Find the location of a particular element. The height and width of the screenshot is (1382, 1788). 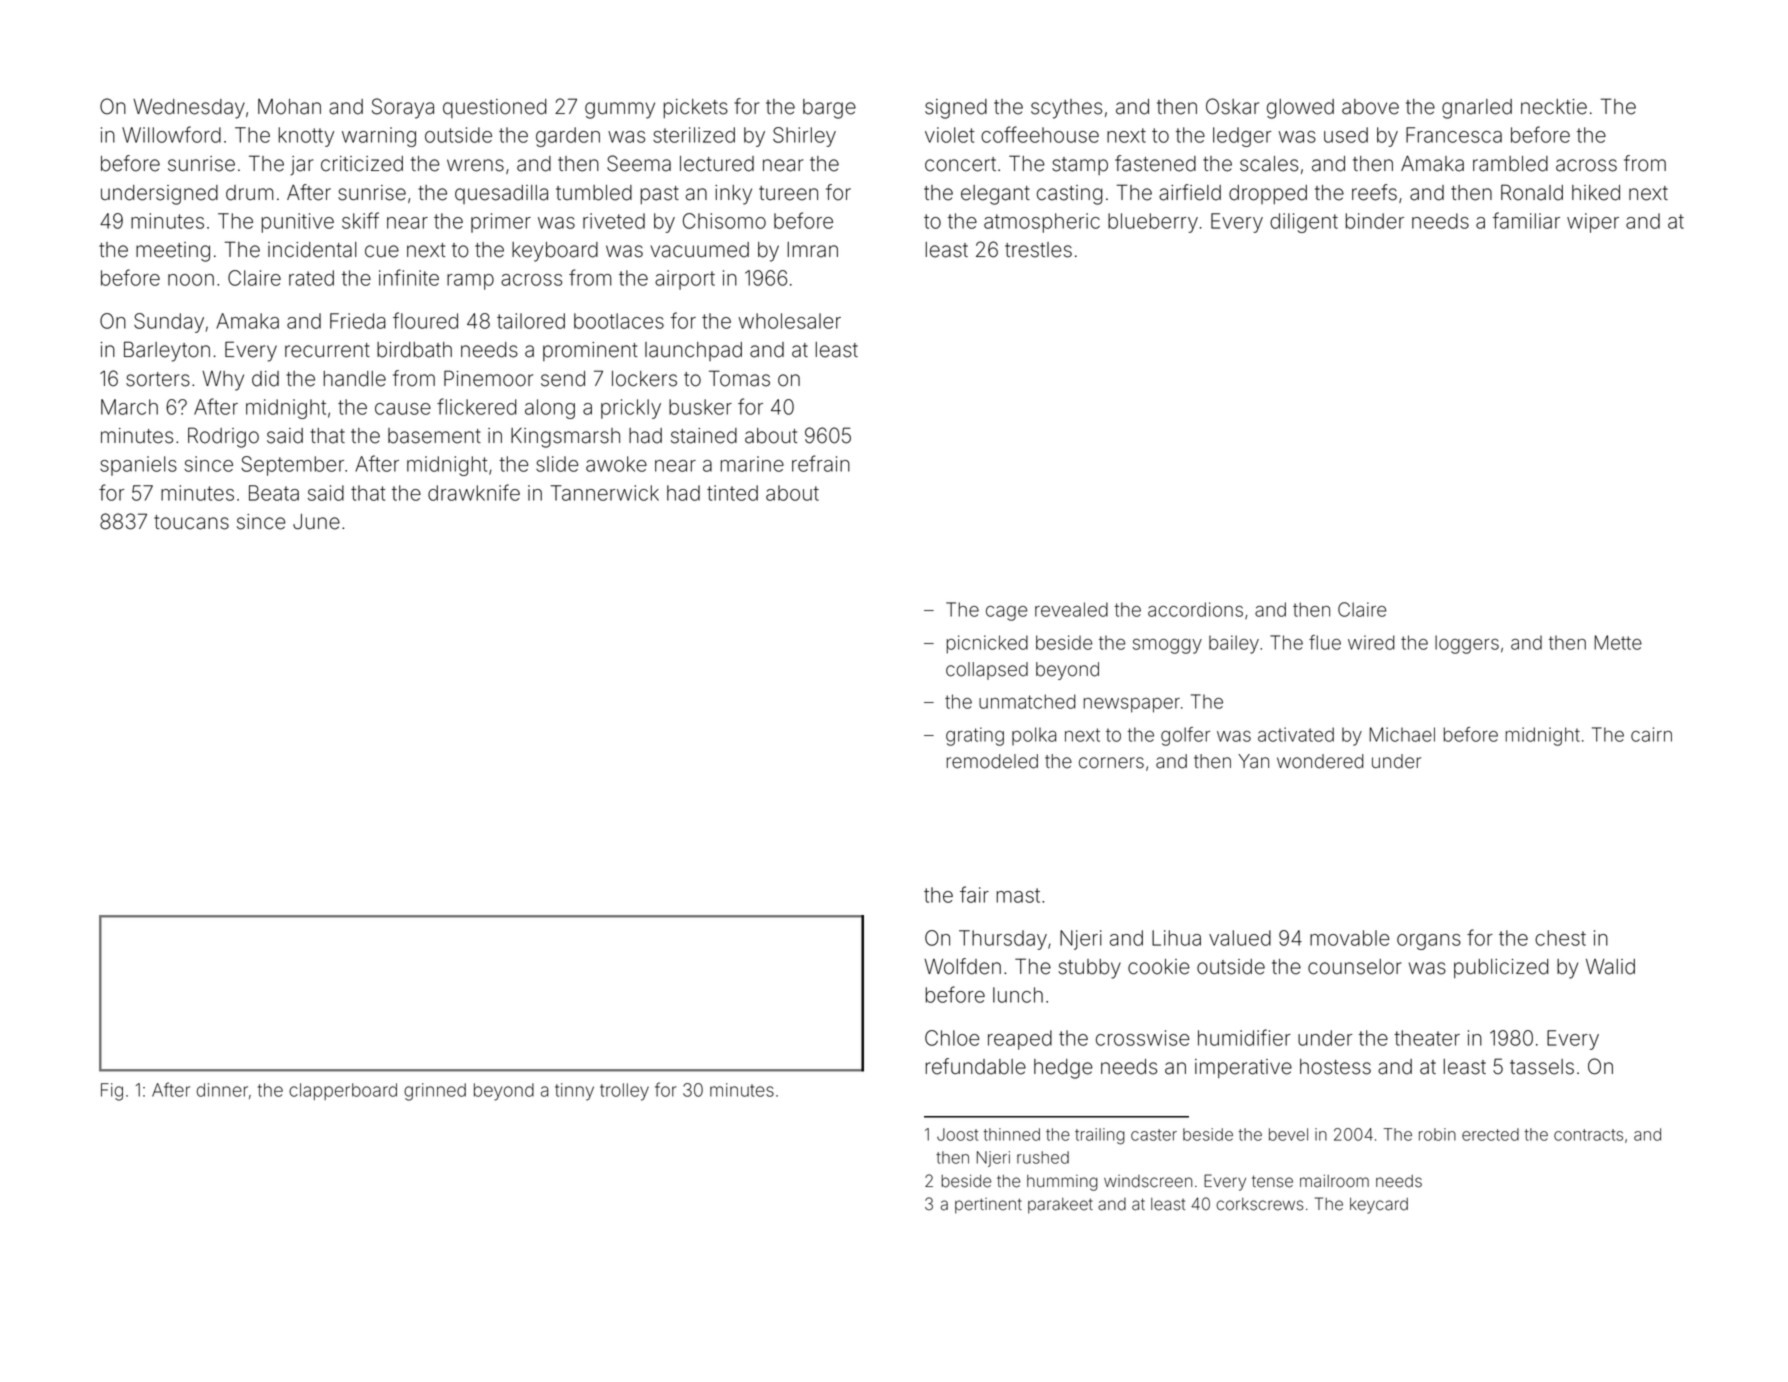

keycard is located at coordinates (1379, 1206).
